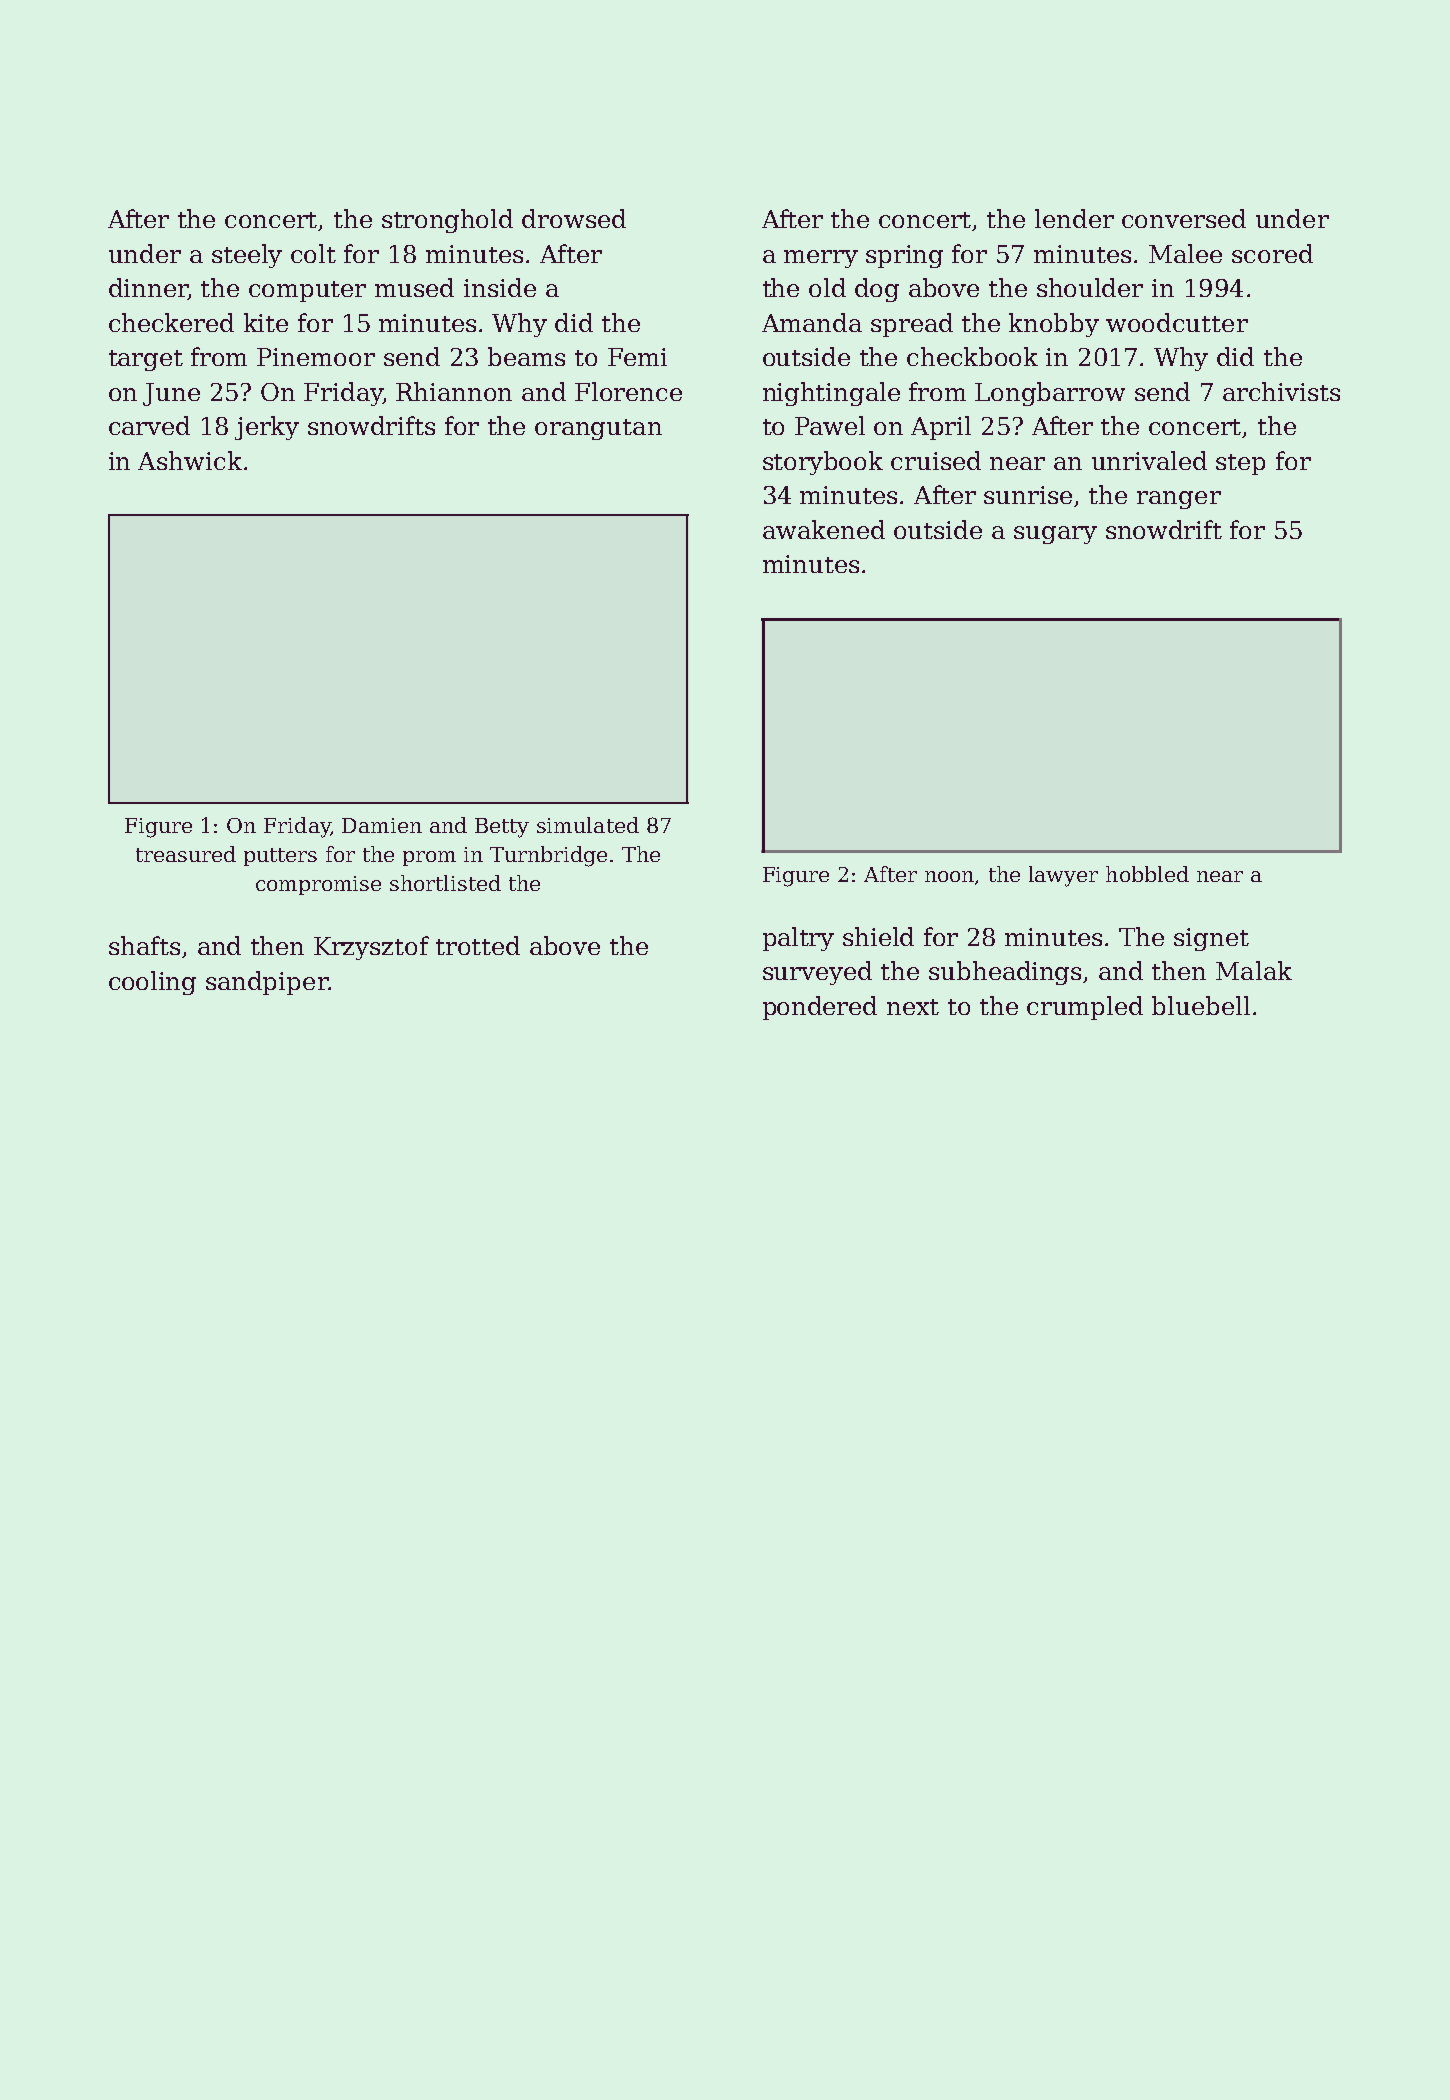 The image size is (1450, 2100). Describe the element at coordinates (798, 939) in the image. I see `paltry` at that location.
